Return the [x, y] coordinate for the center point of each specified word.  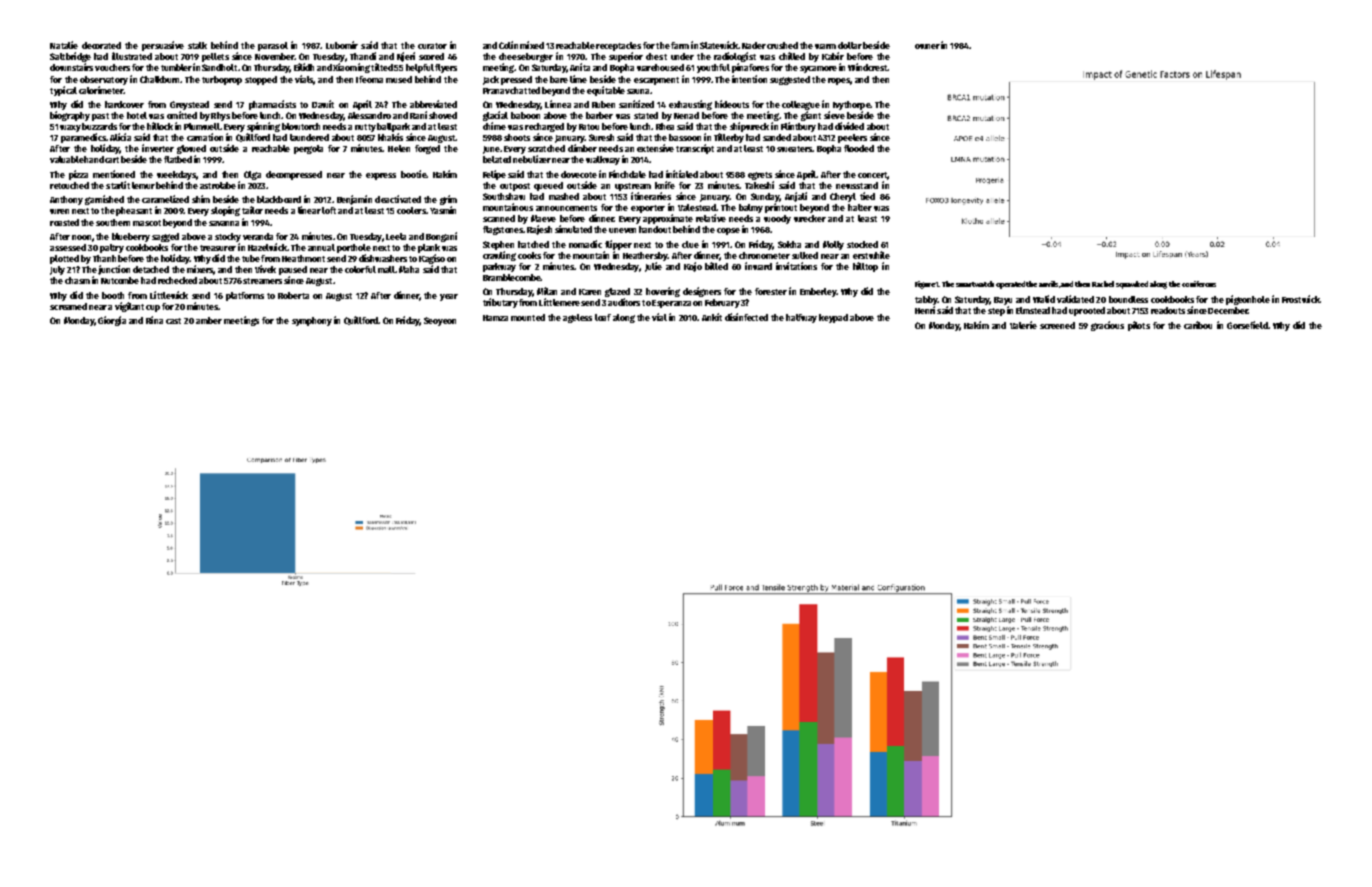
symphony [312, 321]
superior [626, 57]
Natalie [64, 45]
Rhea [665, 126]
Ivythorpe [851, 105]
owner [927, 46]
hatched [533, 244]
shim [201, 199]
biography [70, 116]
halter [860, 207]
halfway [801, 318]
